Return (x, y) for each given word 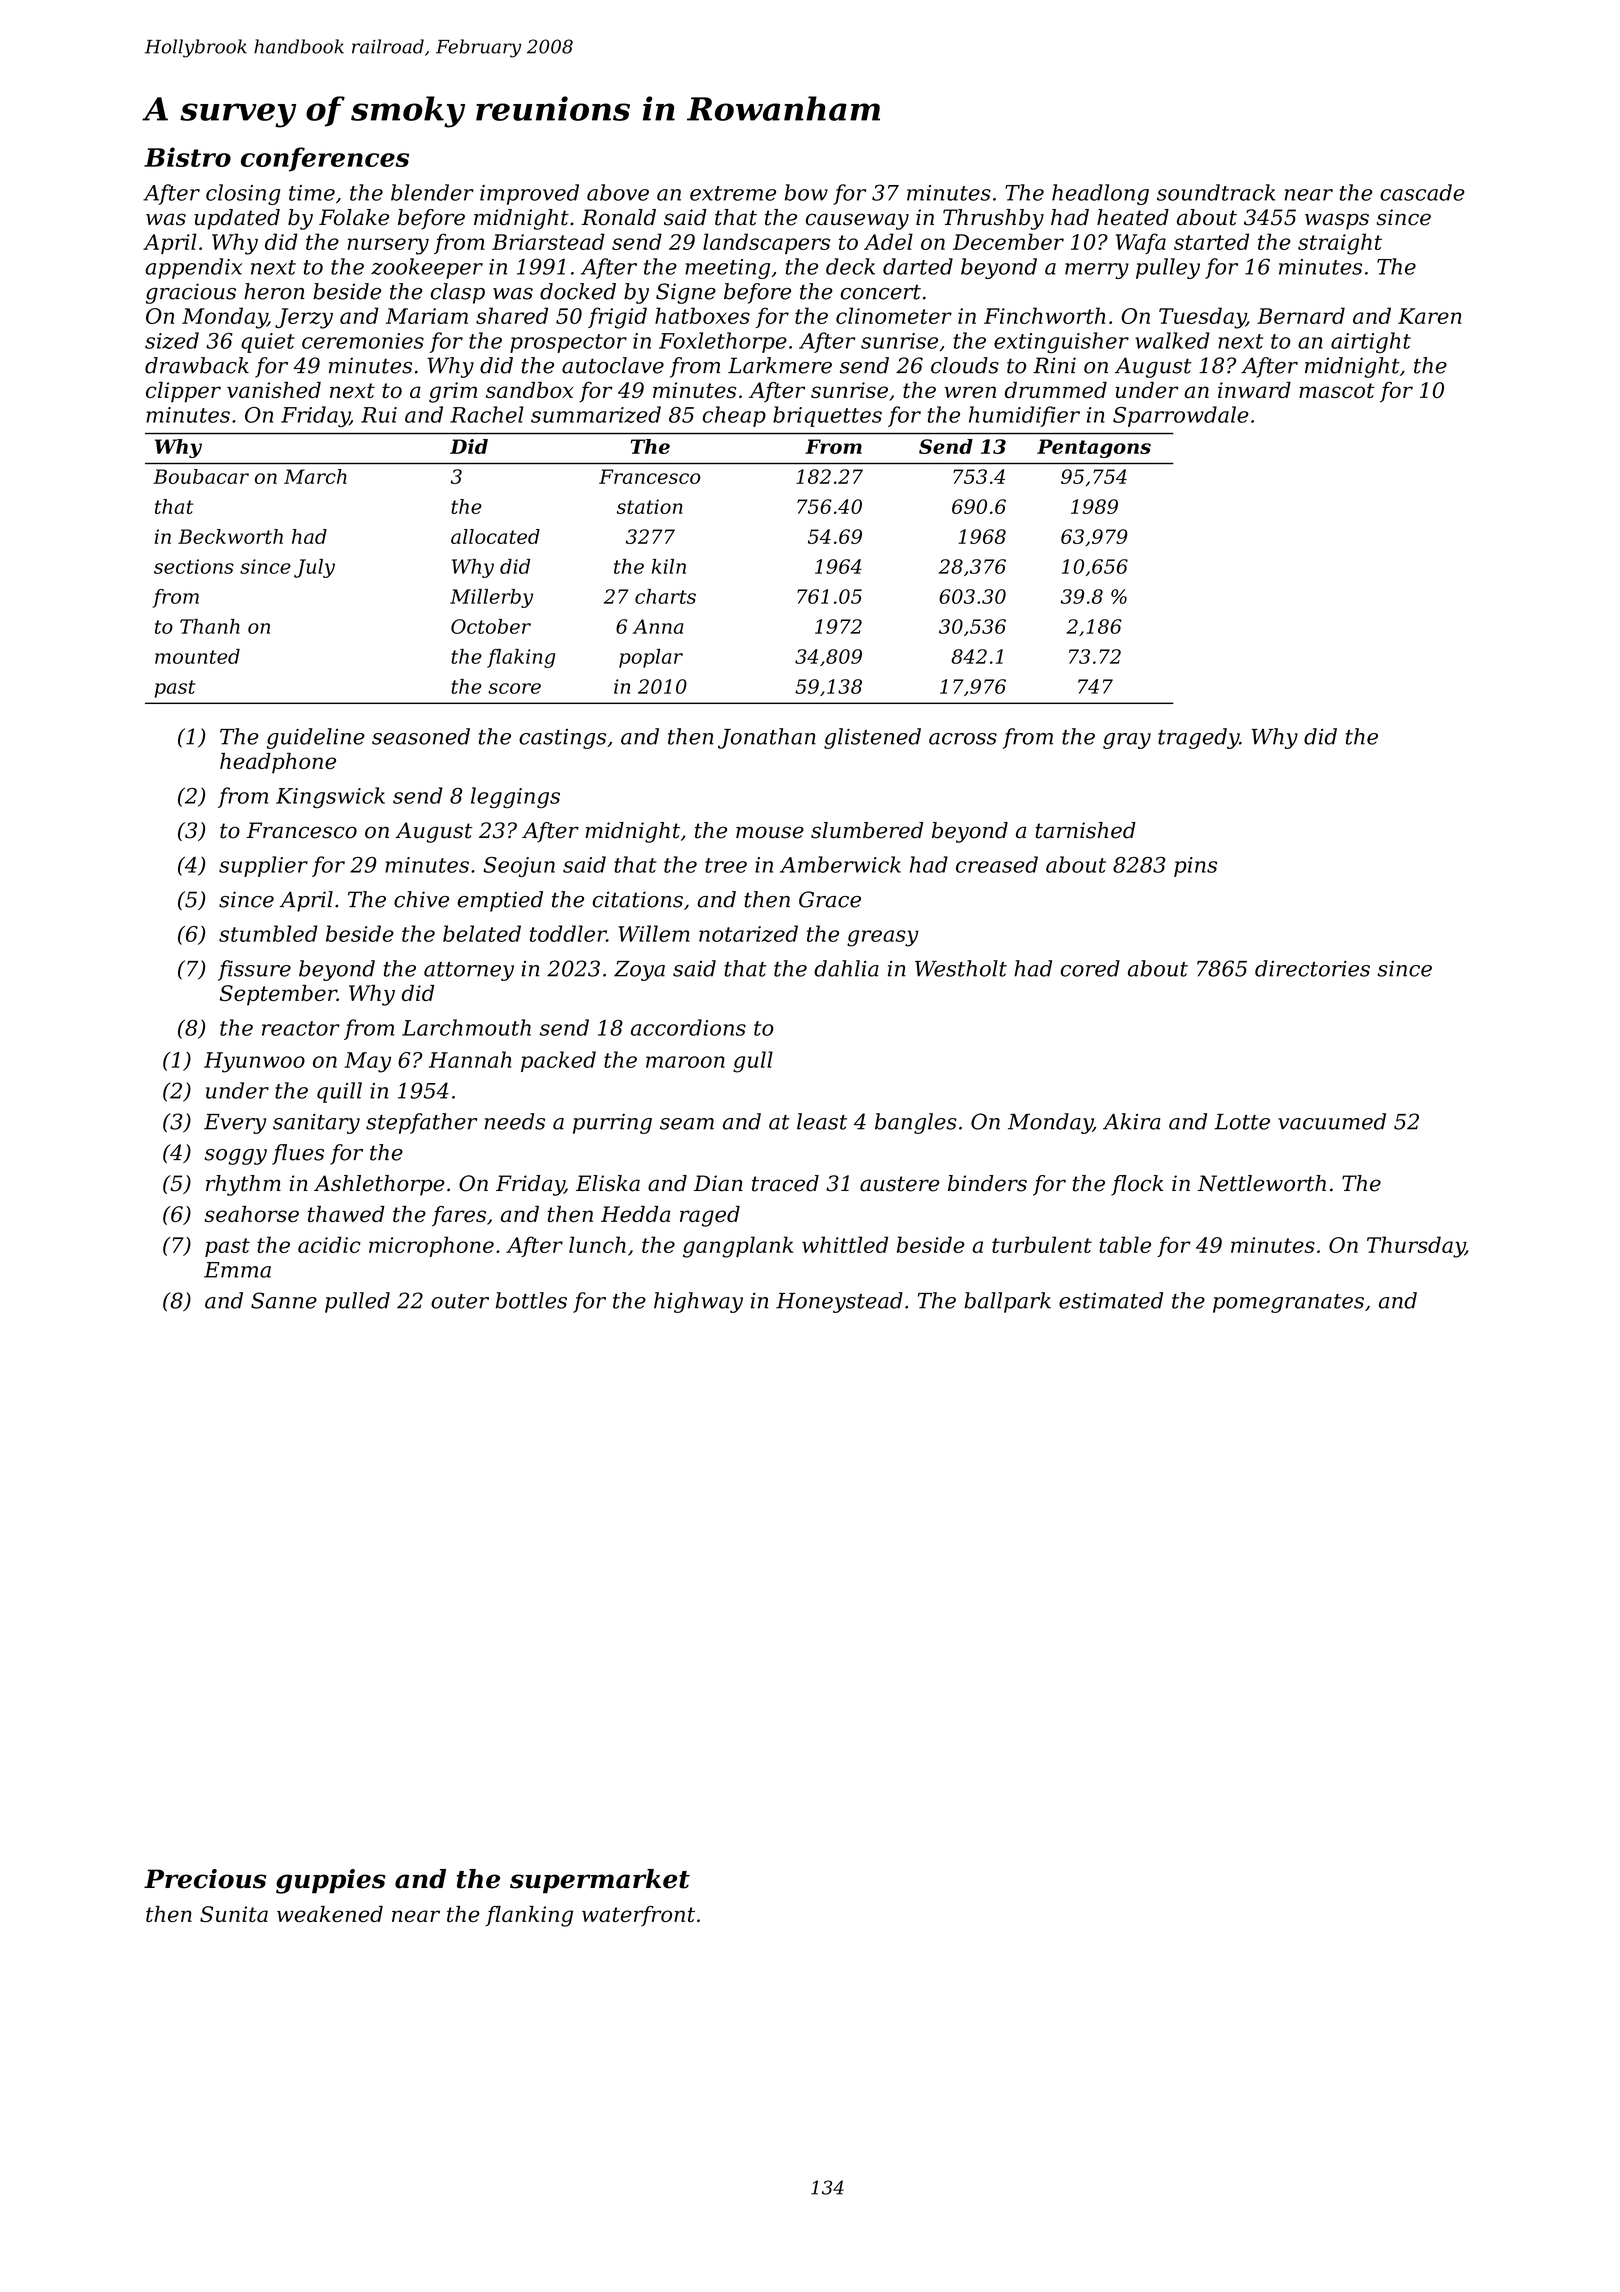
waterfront (638, 1916)
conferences (325, 159)
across (963, 739)
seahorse (251, 1214)
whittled (845, 1244)
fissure (254, 970)
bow (806, 192)
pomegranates (1288, 1303)
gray (1127, 741)
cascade (1422, 192)
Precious (205, 1879)
